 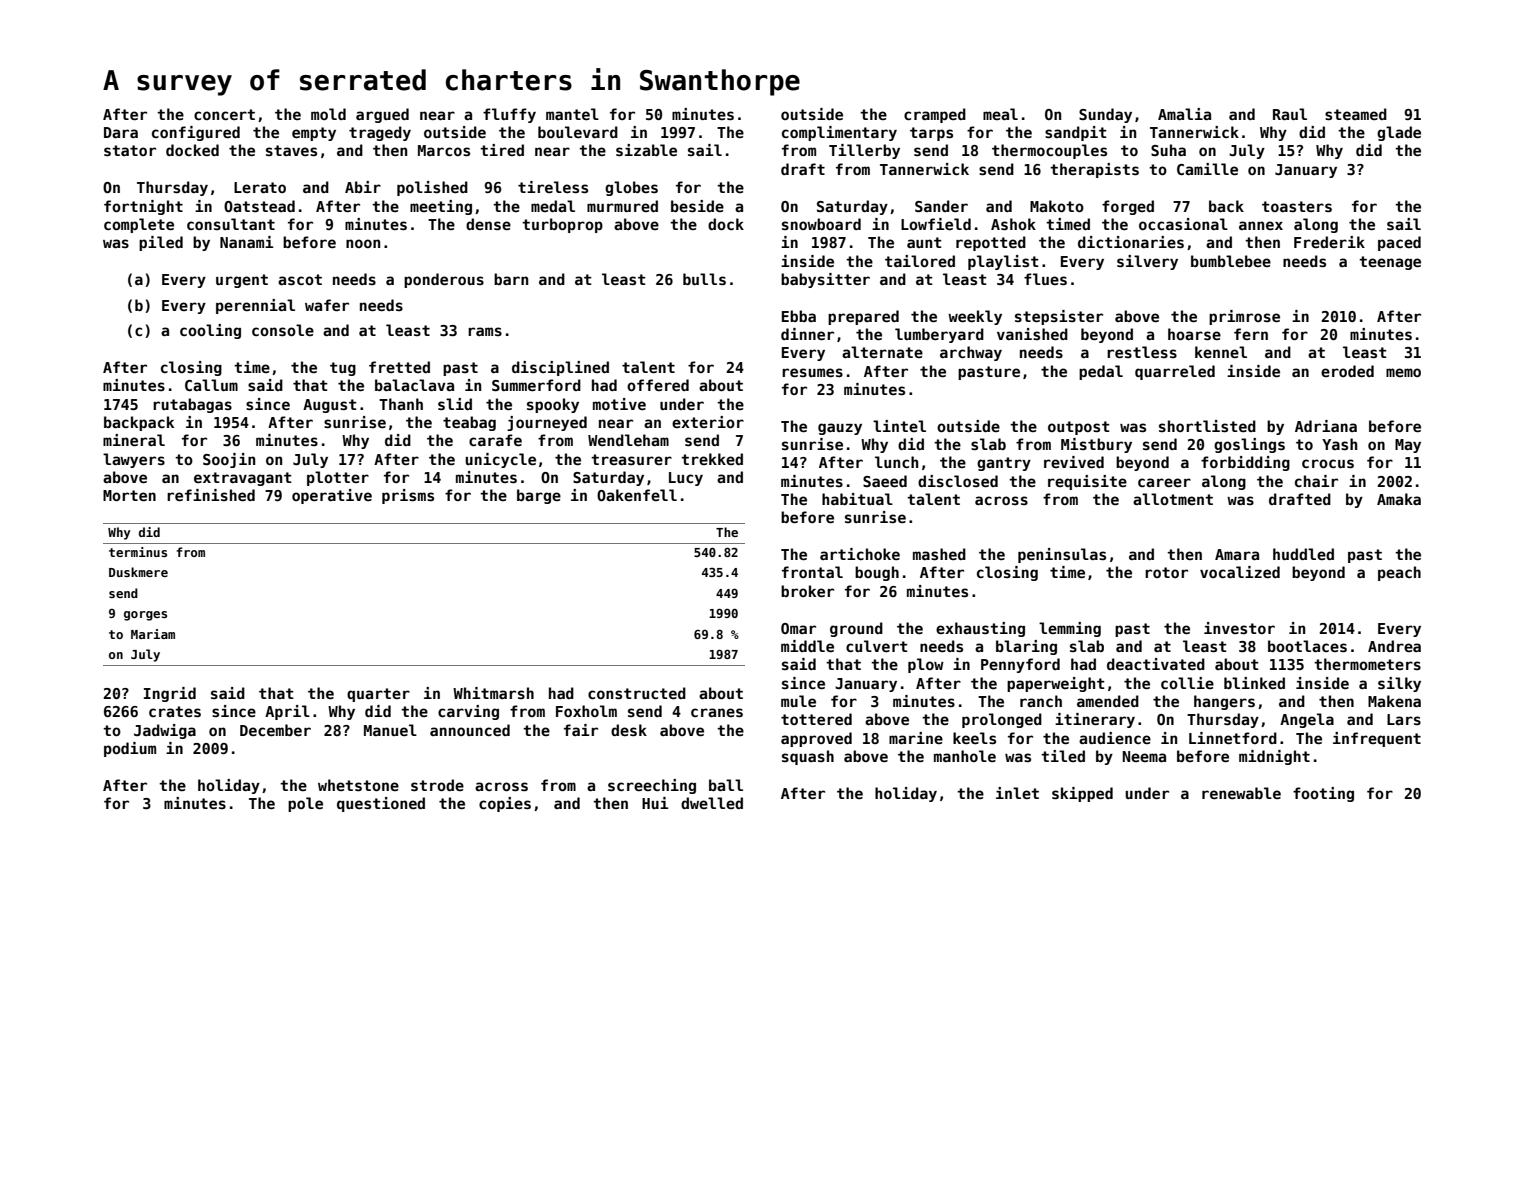 What do you see at coordinates (145, 616) in the page?
I see `gorges` at bounding box center [145, 616].
